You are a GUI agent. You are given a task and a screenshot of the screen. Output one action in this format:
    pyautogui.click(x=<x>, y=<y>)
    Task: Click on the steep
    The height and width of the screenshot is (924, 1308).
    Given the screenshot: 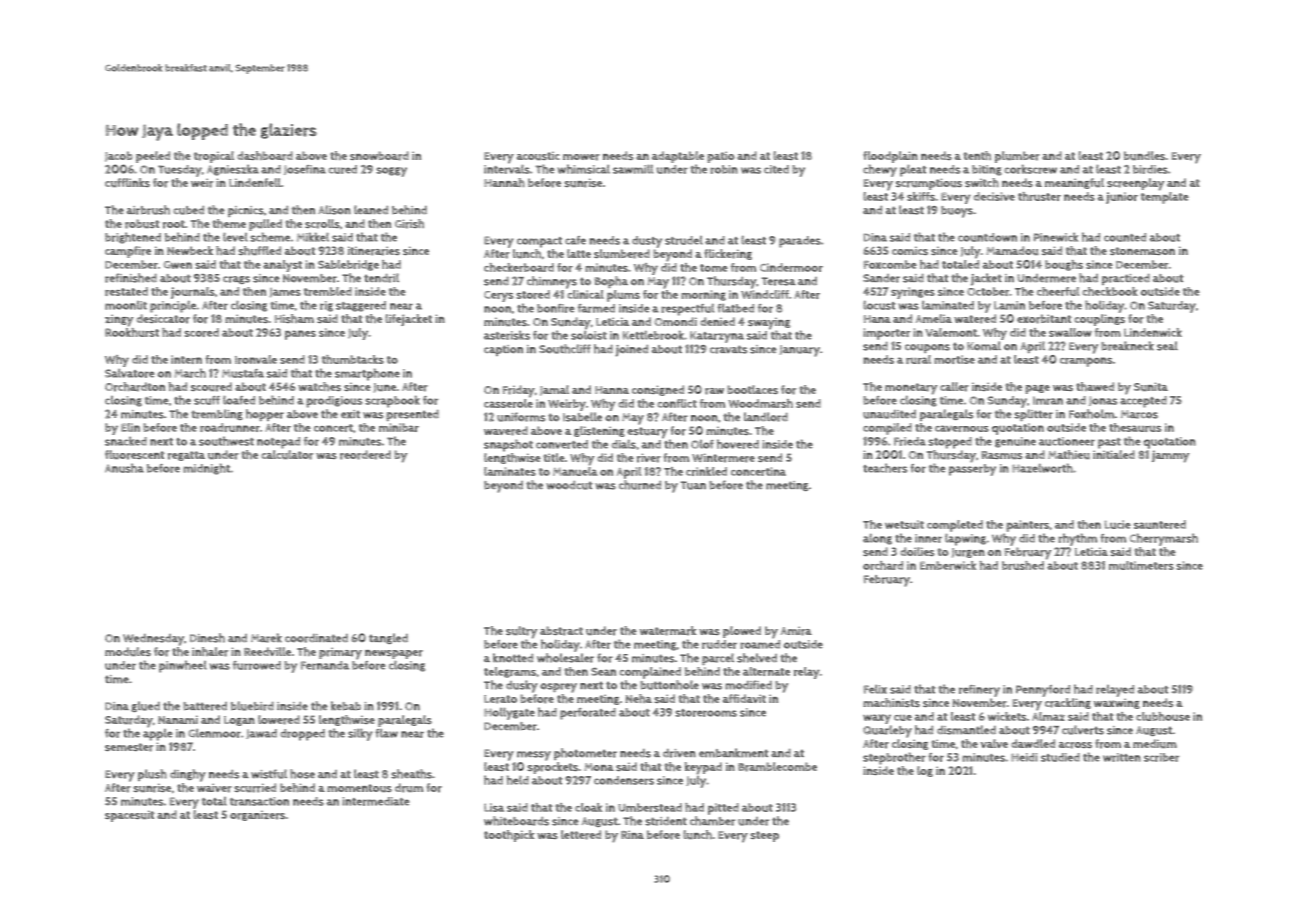 What is the action you would take?
    pyautogui.click(x=764, y=836)
